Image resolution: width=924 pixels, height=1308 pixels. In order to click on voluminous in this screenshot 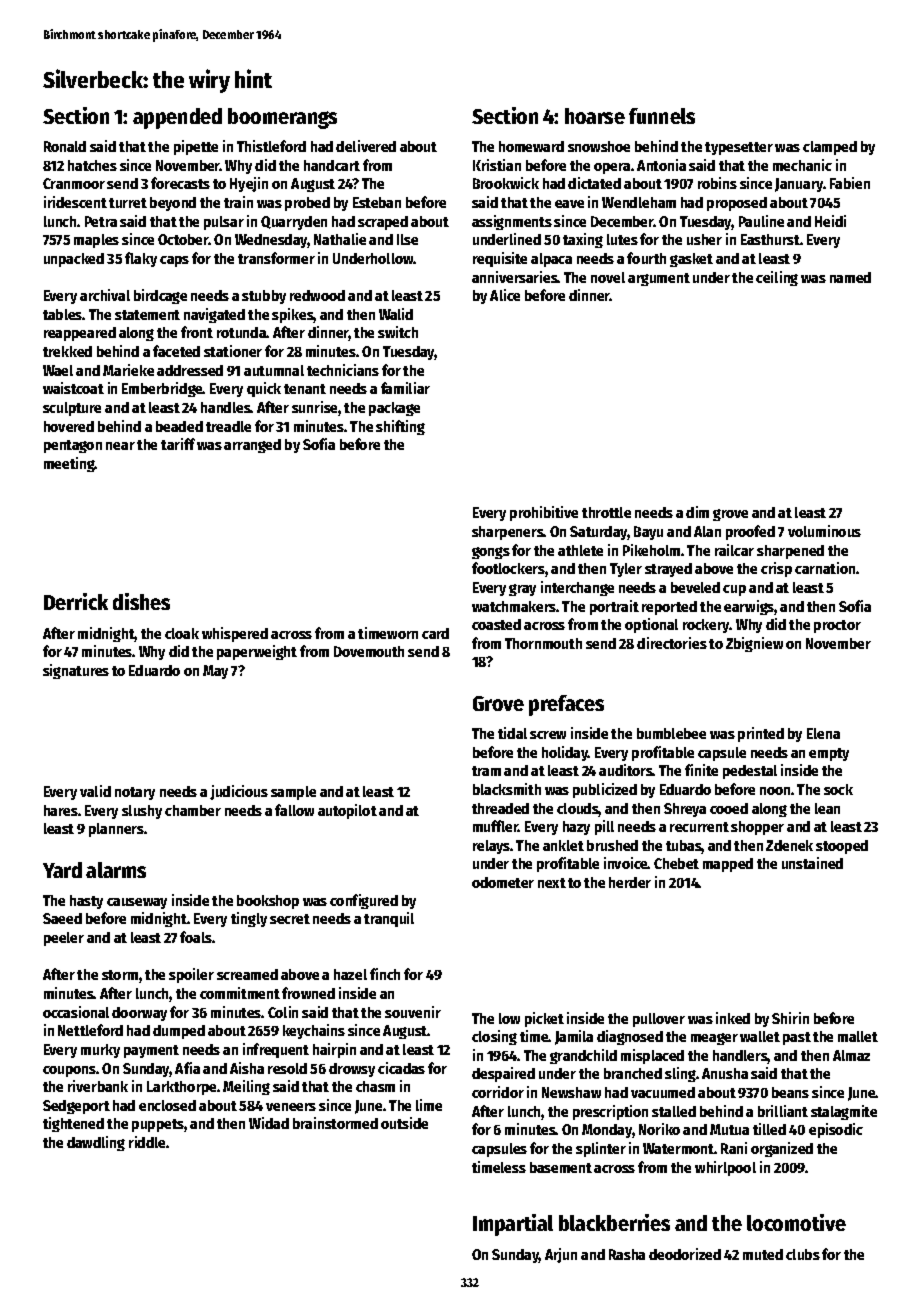, I will do `click(824, 531)`.
